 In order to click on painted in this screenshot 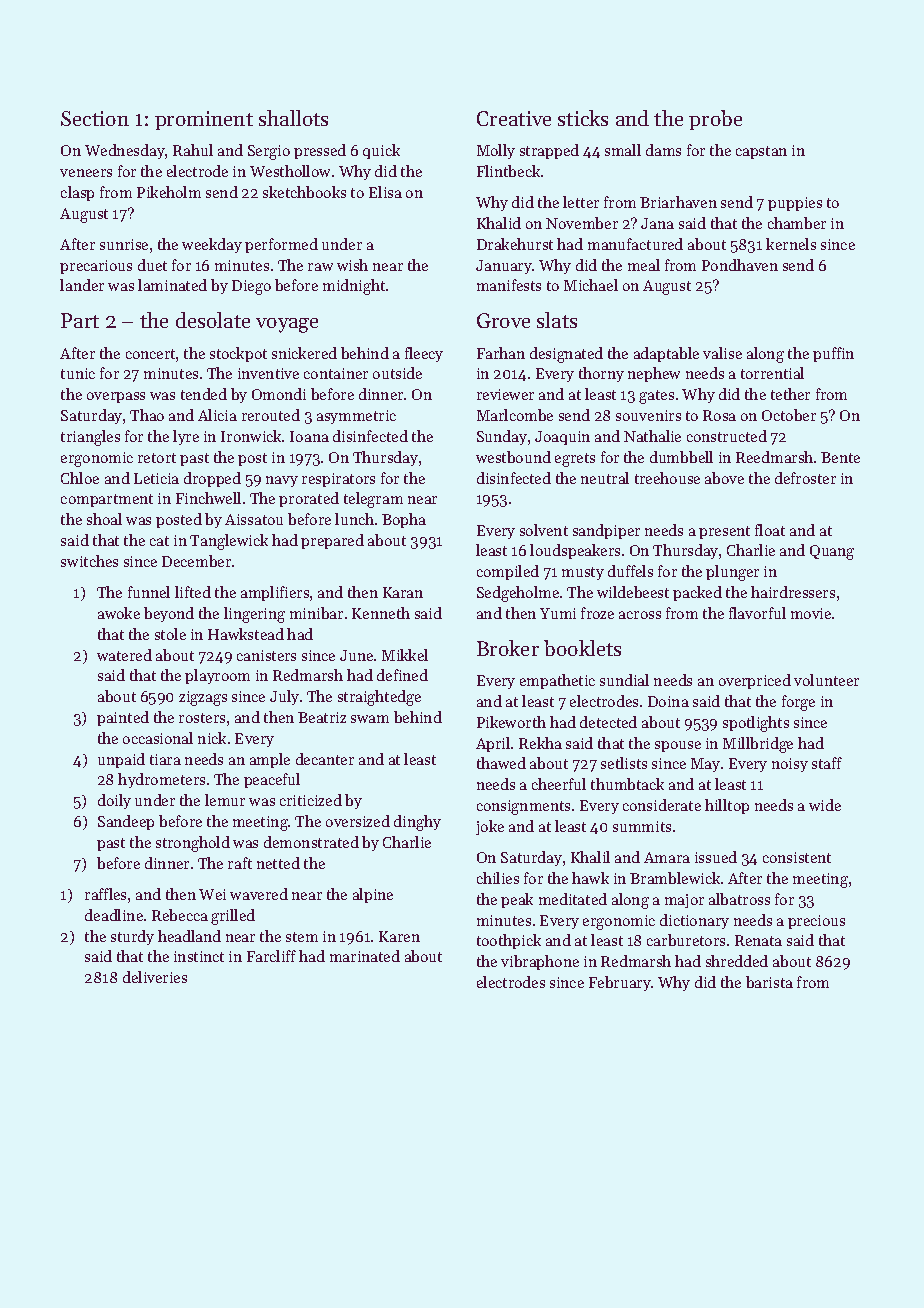, I will do `click(123, 718)`.
